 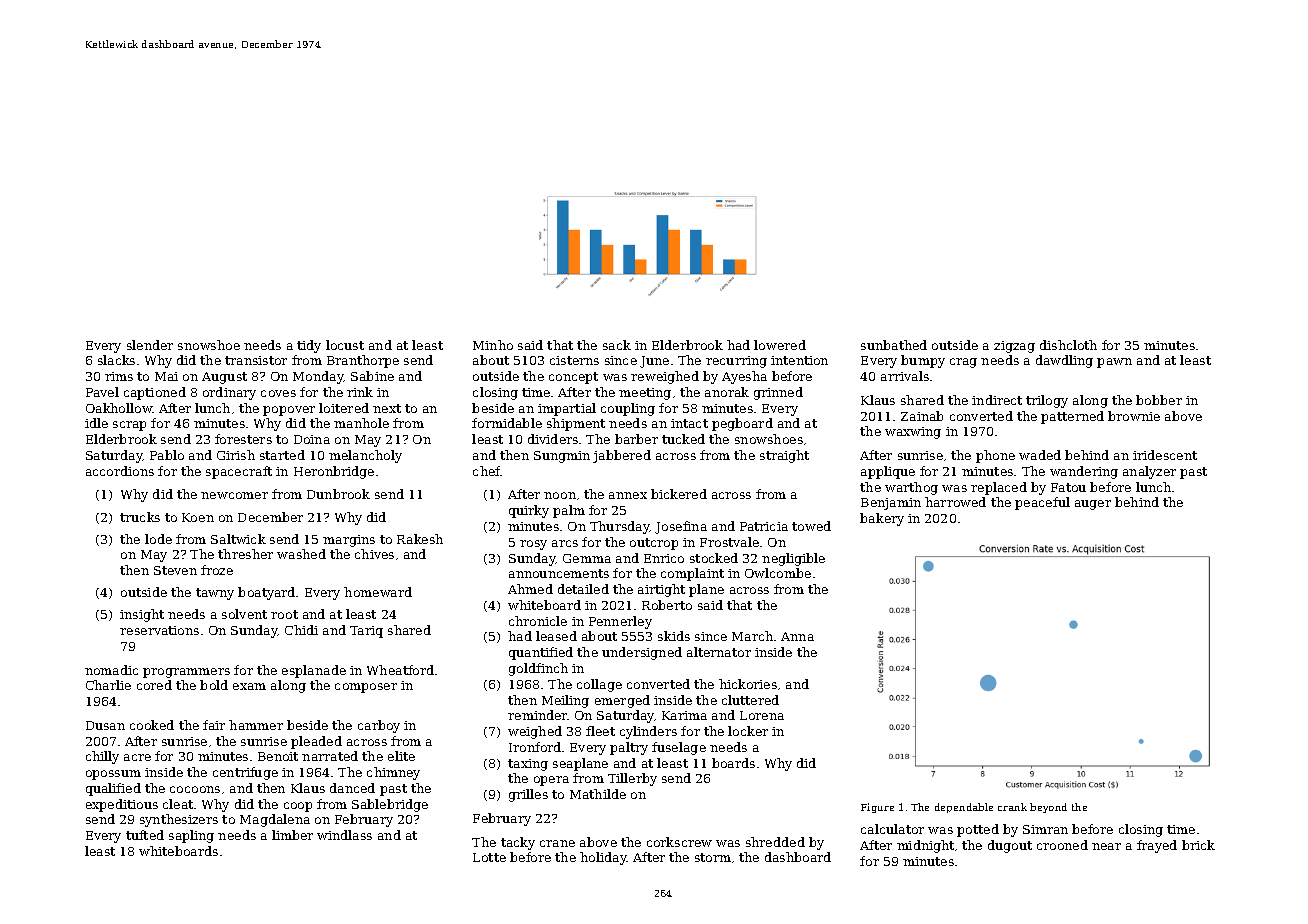 I want to click on locker, so click(x=748, y=731).
